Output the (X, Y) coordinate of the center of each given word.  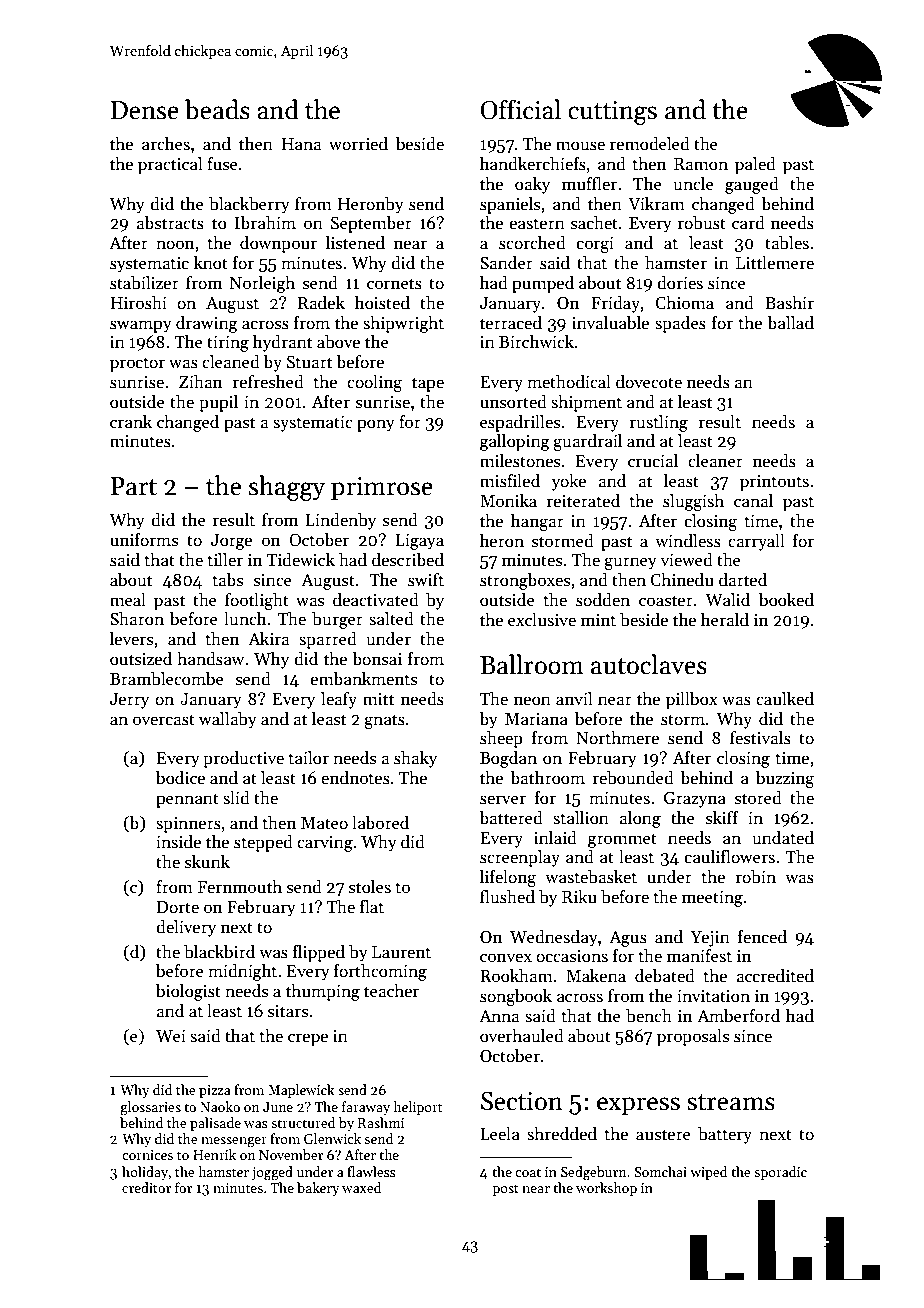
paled (755, 165)
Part (134, 486)
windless (688, 541)
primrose (382, 488)
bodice (180, 778)
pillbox (692, 700)
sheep (501, 739)
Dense (145, 110)
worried (358, 144)
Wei (171, 1036)
